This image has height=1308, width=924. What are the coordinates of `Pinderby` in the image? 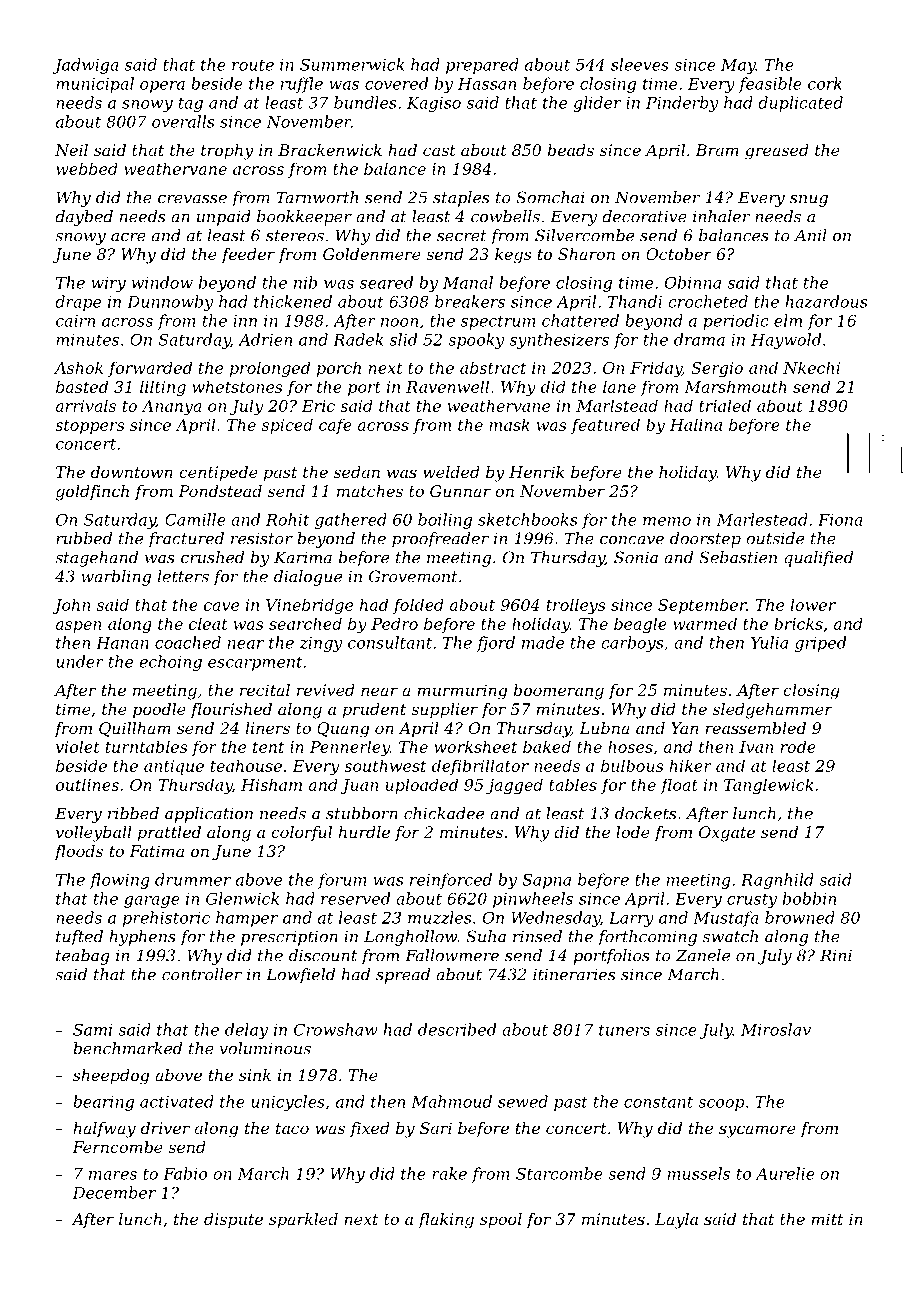 It's located at (682, 104).
